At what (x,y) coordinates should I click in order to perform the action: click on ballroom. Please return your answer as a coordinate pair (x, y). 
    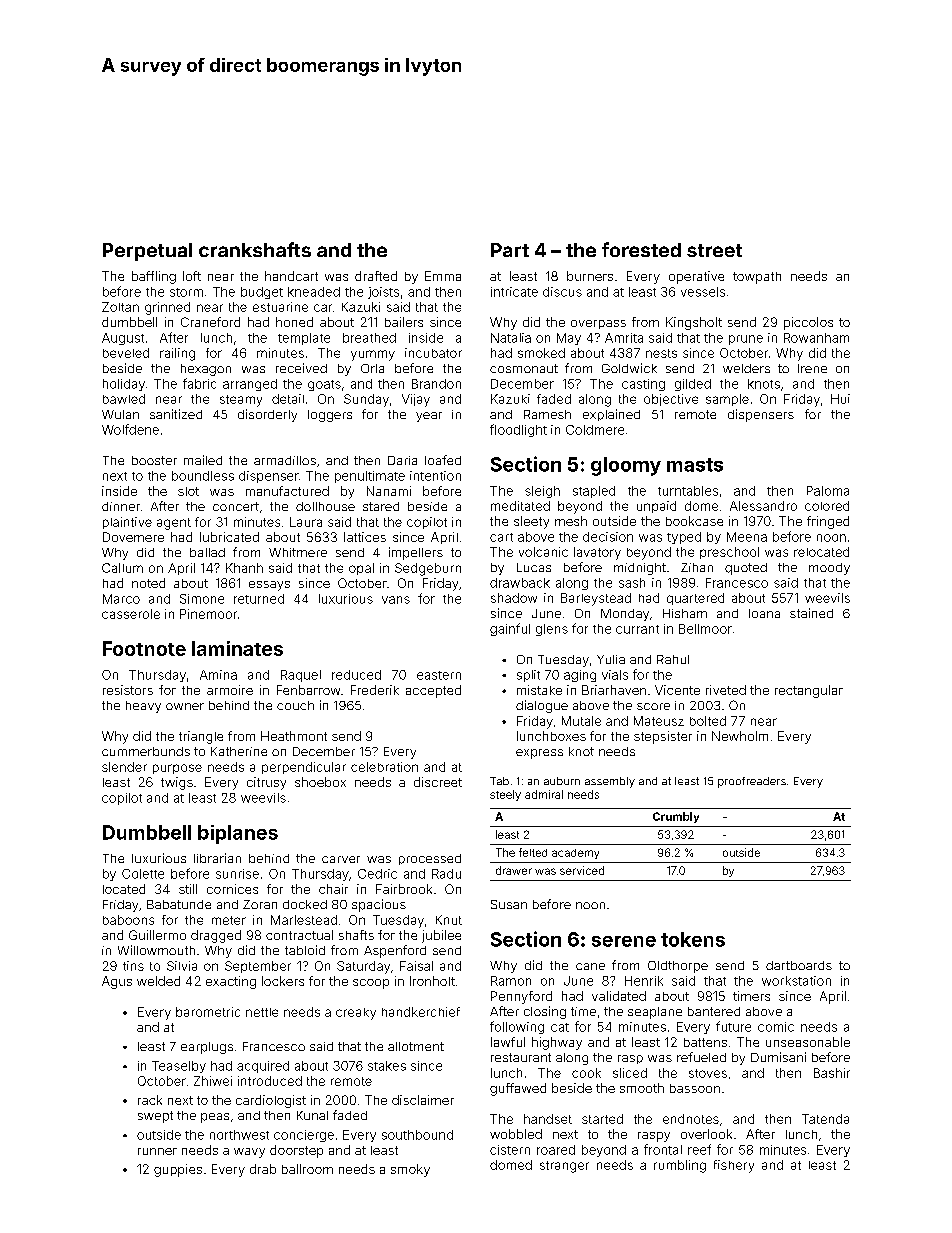
    Looking at the image, I should click on (307, 1169).
